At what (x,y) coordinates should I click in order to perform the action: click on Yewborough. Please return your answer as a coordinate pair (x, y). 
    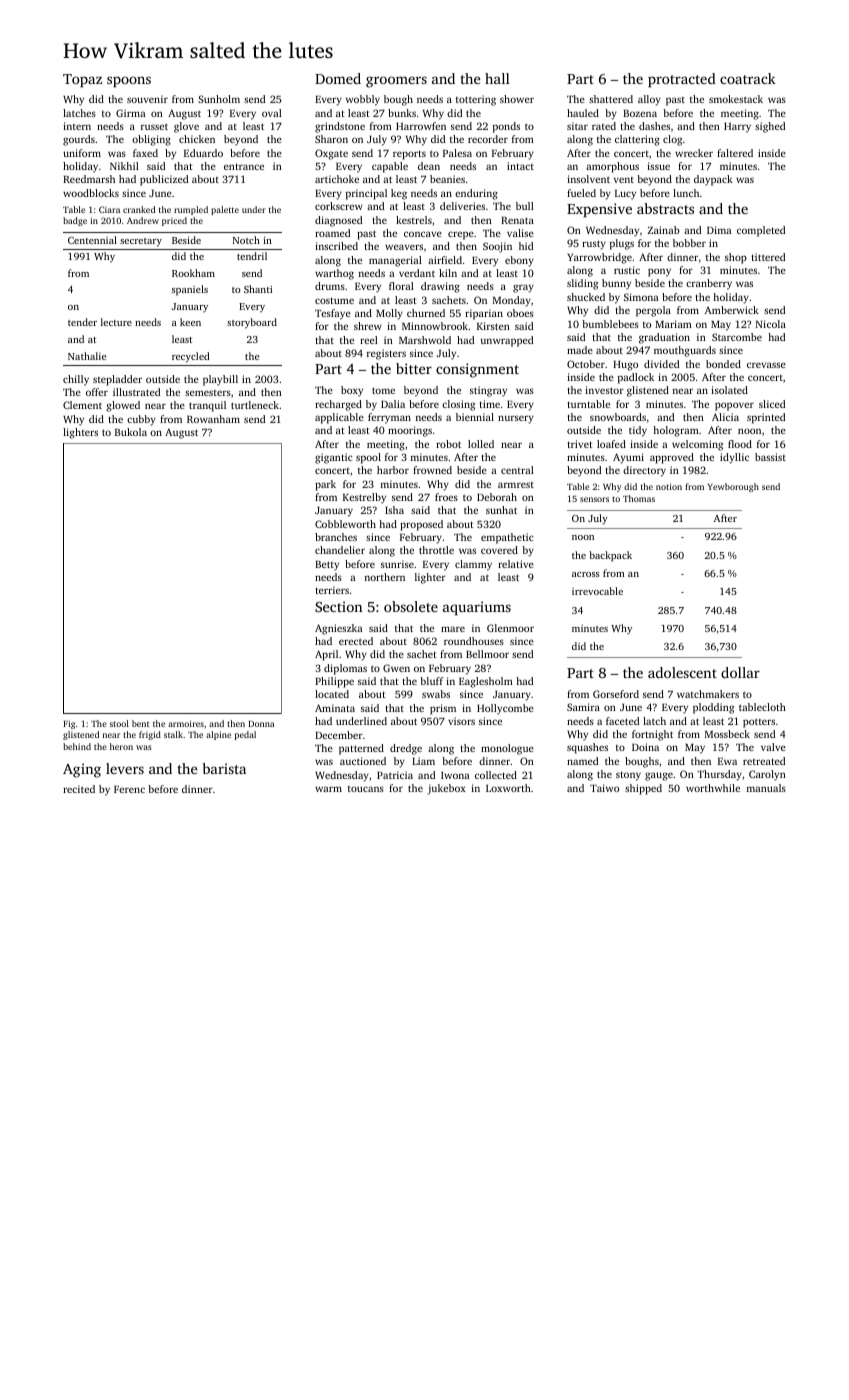
    Looking at the image, I should click on (733, 487).
